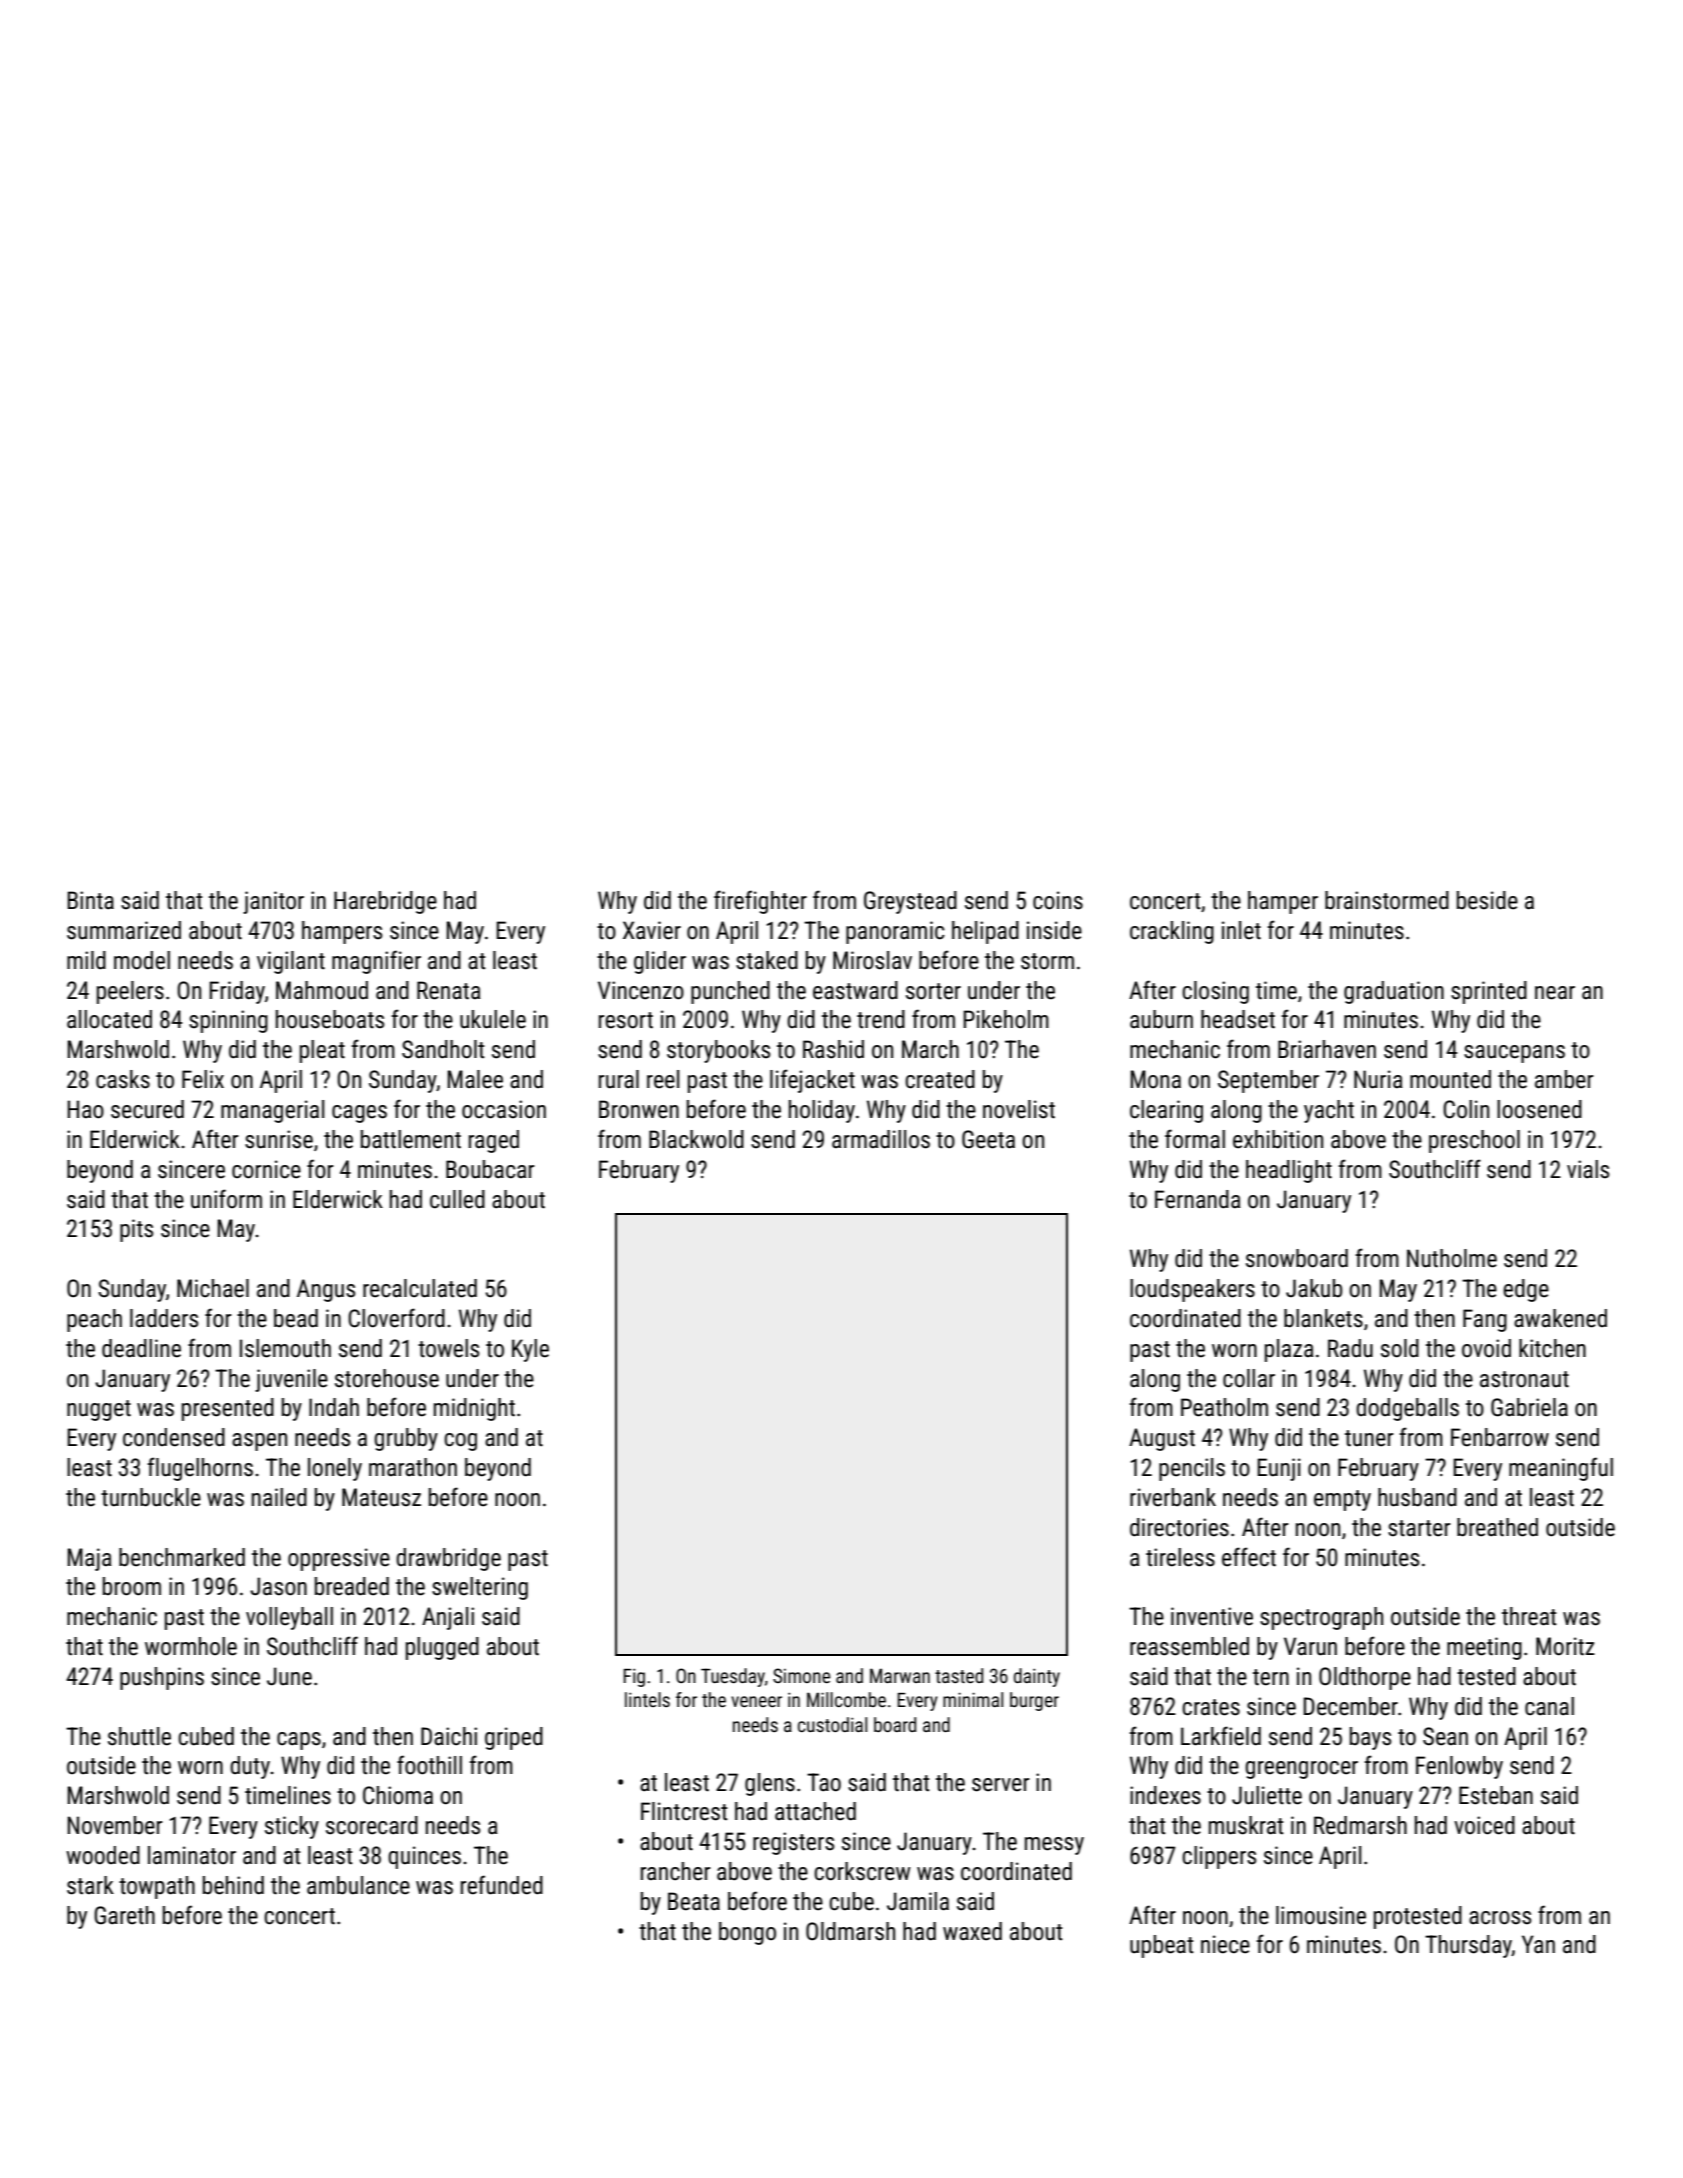  Describe the element at coordinates (850, 1931) in the document. I see `Oldmarsh` at that location.
